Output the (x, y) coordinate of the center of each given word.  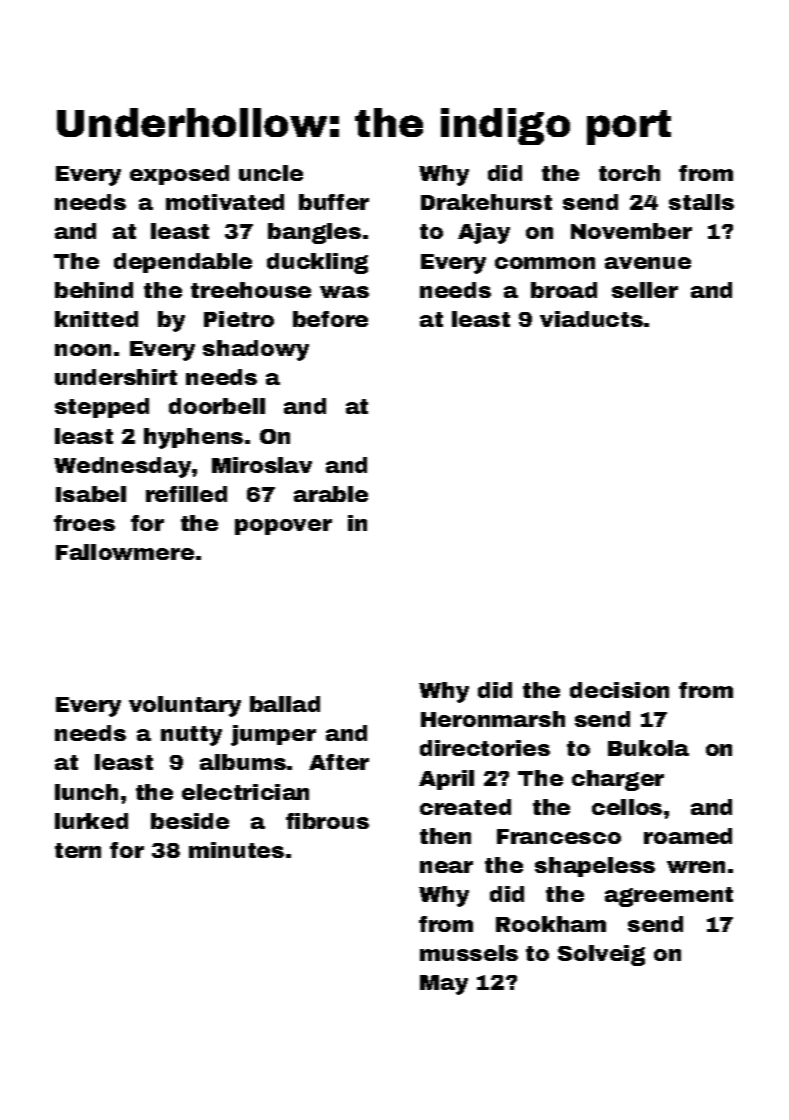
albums (243, 762)
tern (78, 850)
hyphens (193, 438)
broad (564, 290)
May (444, 985)
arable (331, 494)
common (545, 263)
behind (94, 290)
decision (619, 690)
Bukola (648, 748)
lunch (86, 792)
